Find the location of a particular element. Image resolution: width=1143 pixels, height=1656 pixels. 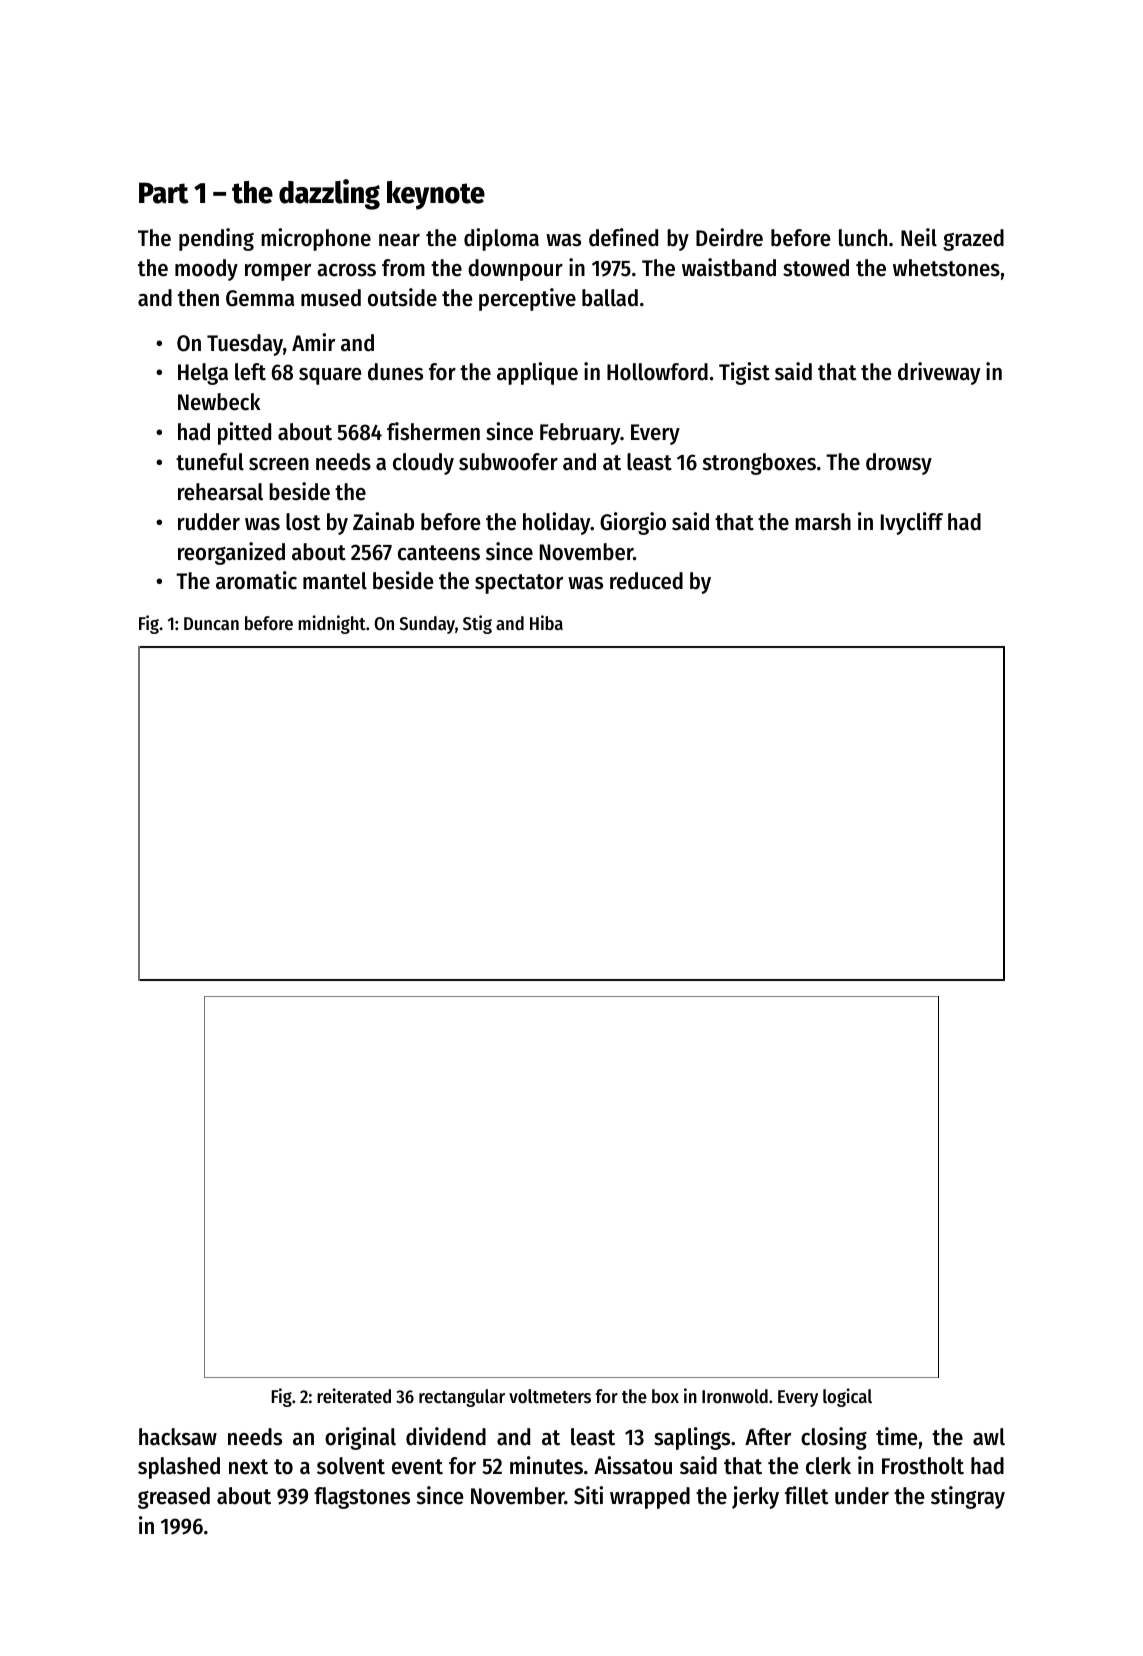

dazzling is located at coordinates (329, 194).
